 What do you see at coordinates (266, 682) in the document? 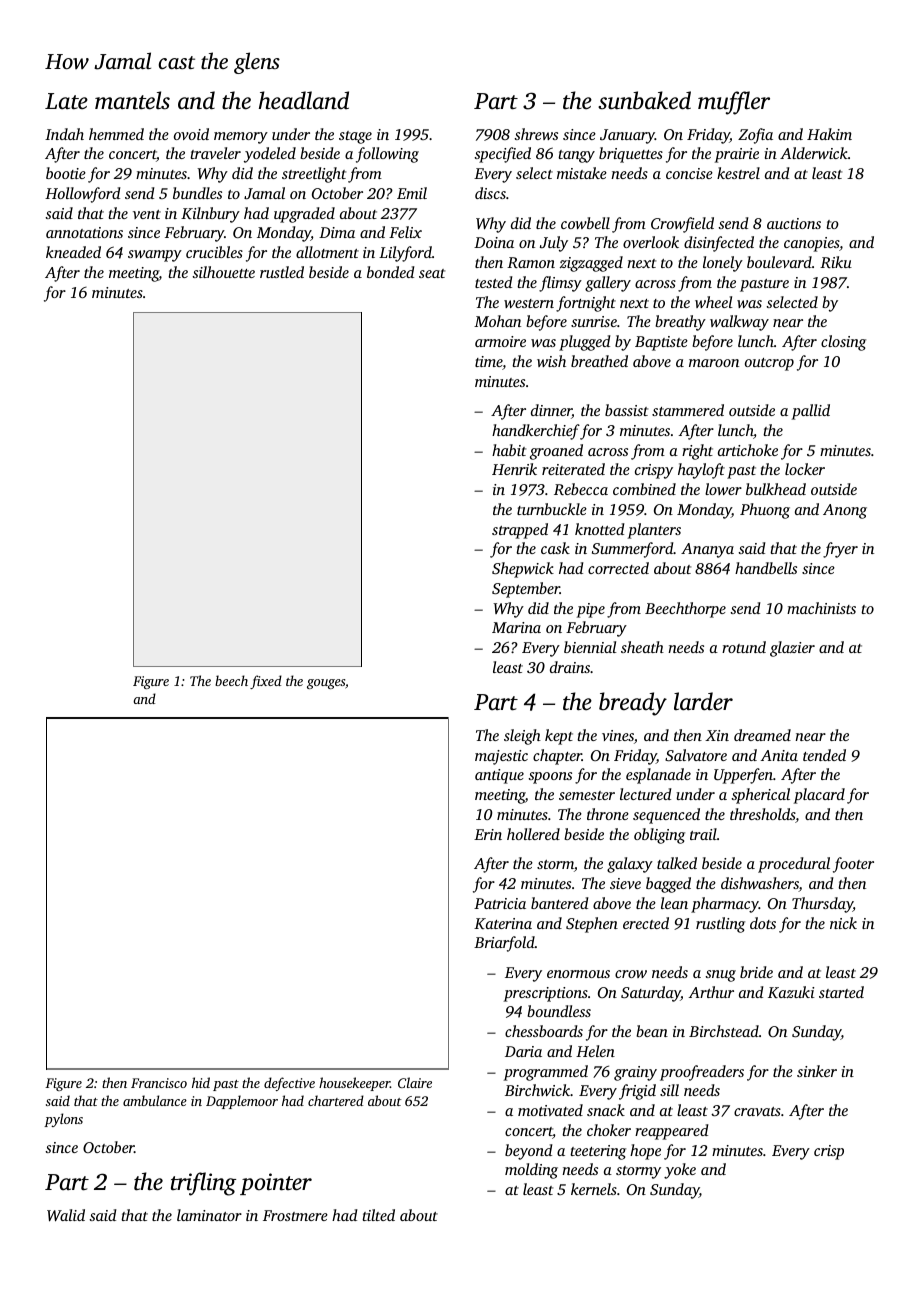
I see `fixed` at bounding box center [266, 682].
